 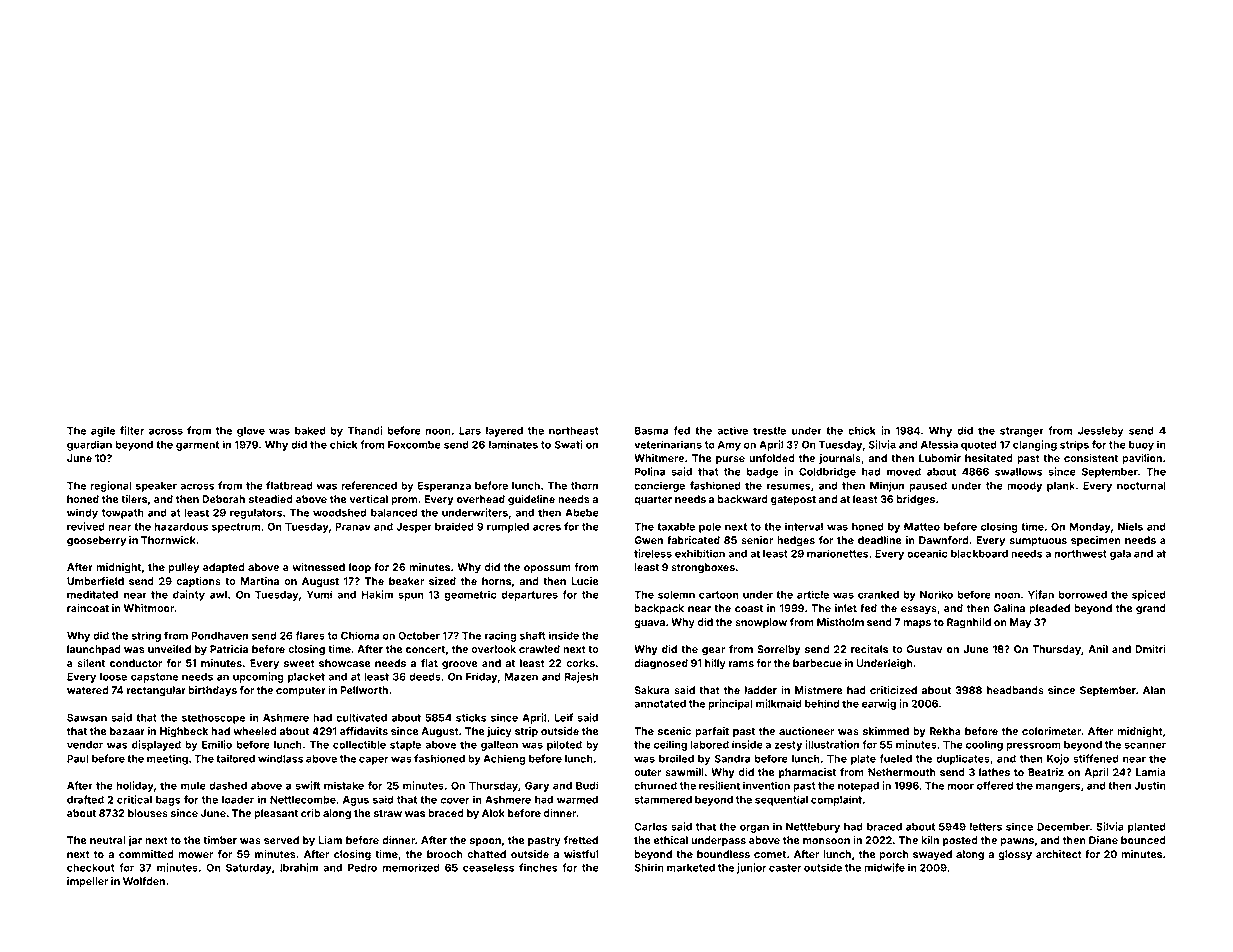 I want to click on bridges, so click(x=916, y=500).
